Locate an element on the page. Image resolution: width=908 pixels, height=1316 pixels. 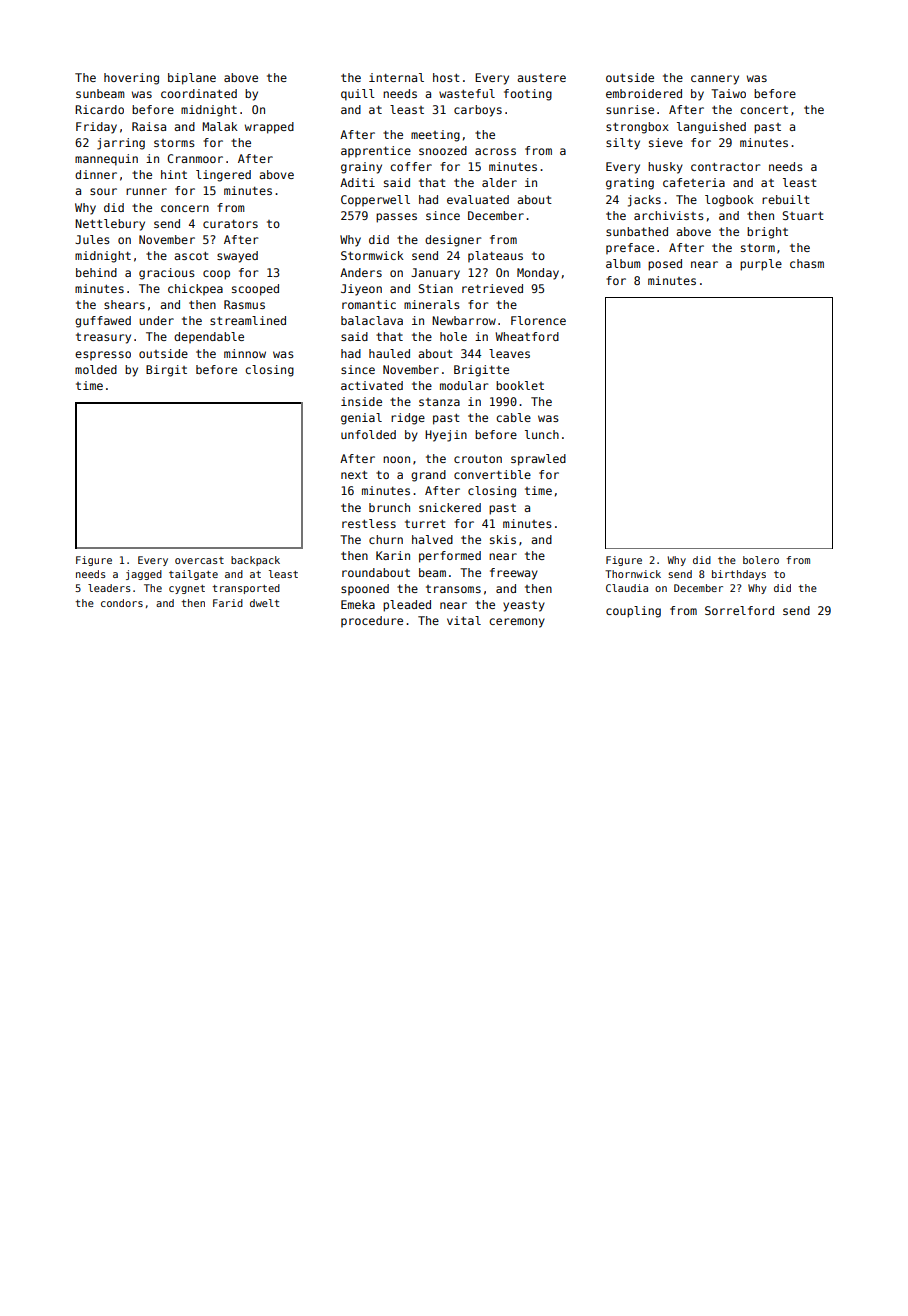
activated is located at coordinates (372, 385).
